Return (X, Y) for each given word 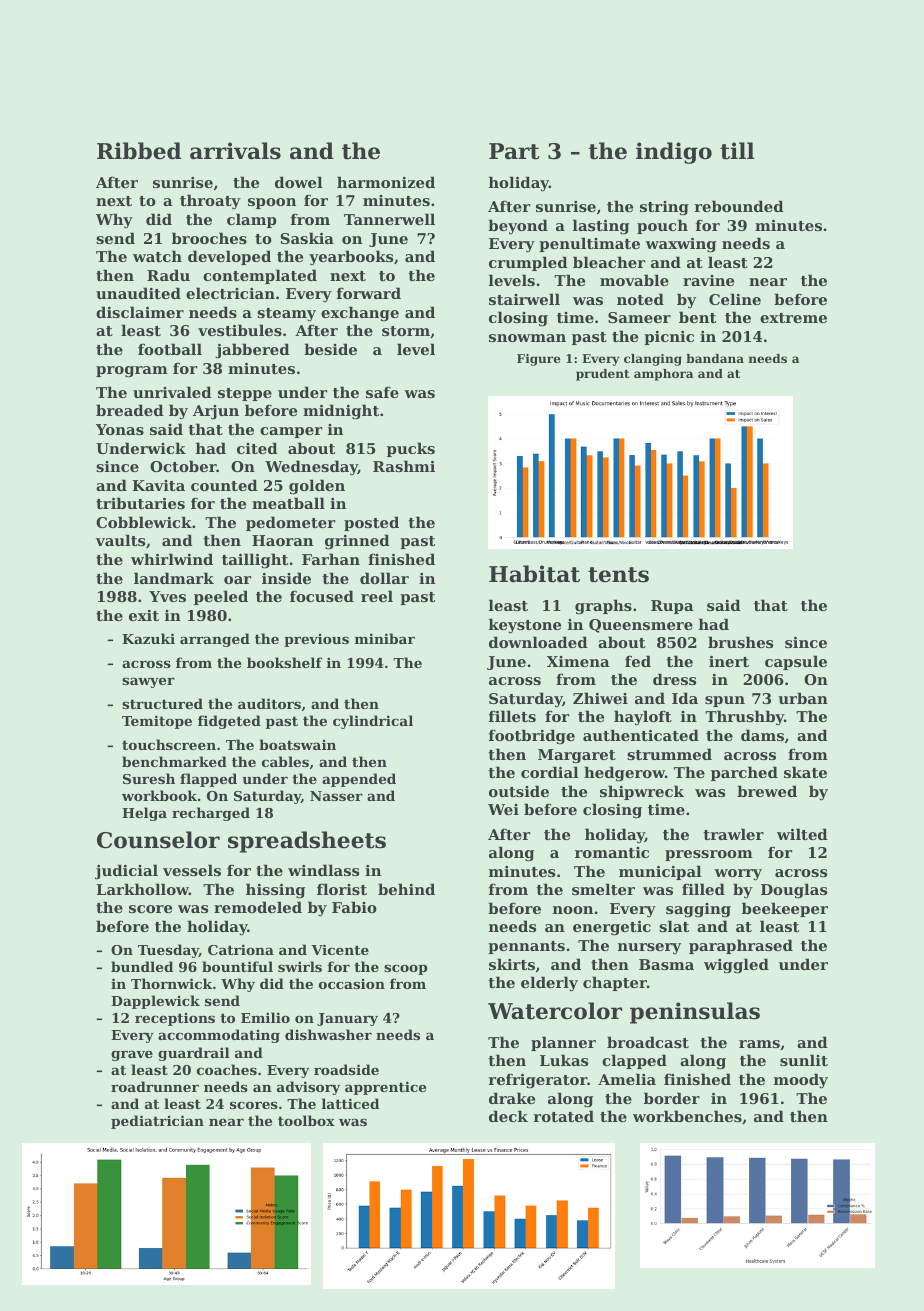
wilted (802, 834)
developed (229, 257)
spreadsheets (307, 842)
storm (406, 331)
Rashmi (404, 466)
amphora (663, 375)
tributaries (140, 503)
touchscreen (169, 744)
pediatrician (157, 1122)
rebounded (739, 206)
